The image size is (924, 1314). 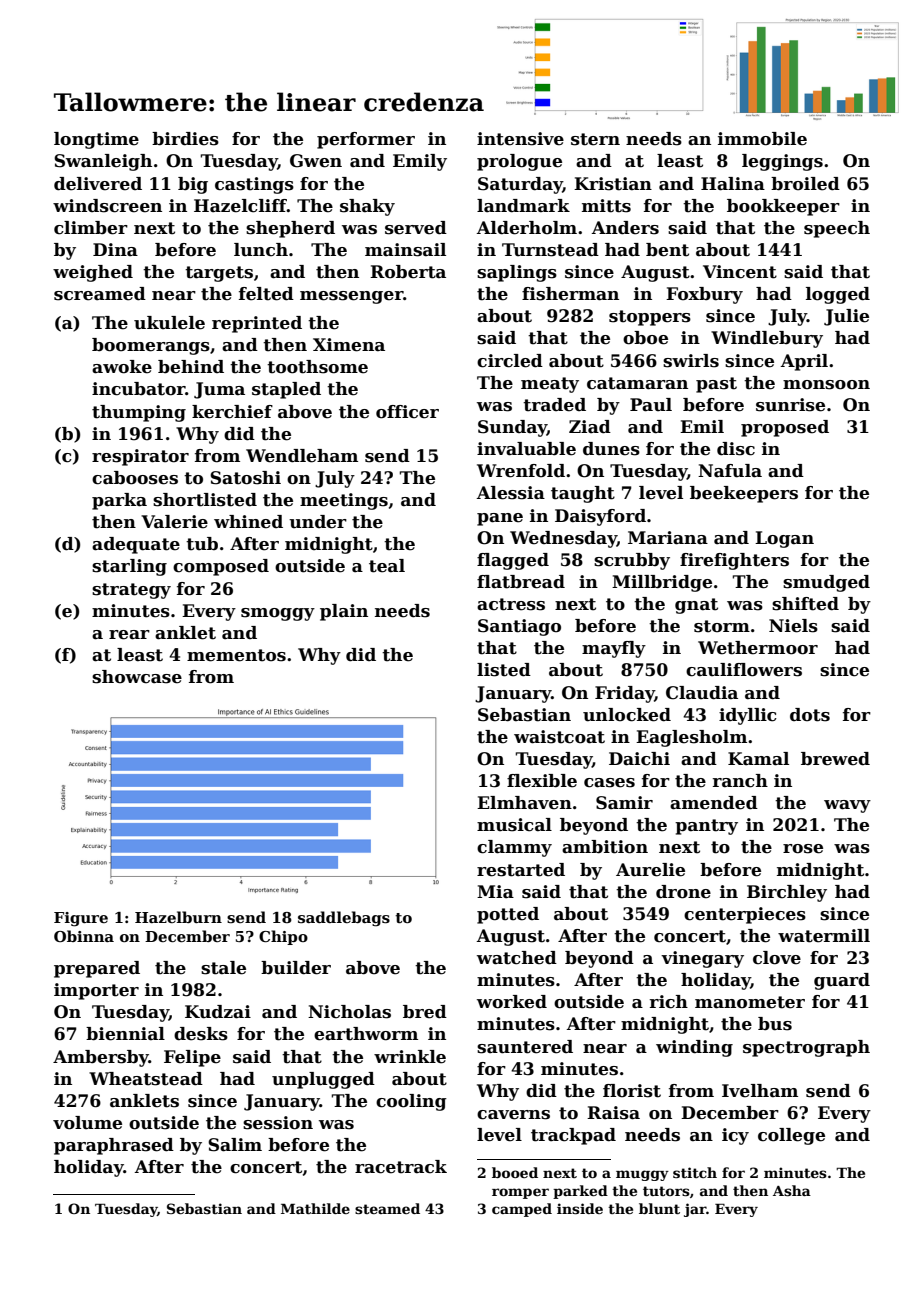 What do you see at coordinates (810, 715) in the image?
I see `dots` at bounding box center [810, 715].
